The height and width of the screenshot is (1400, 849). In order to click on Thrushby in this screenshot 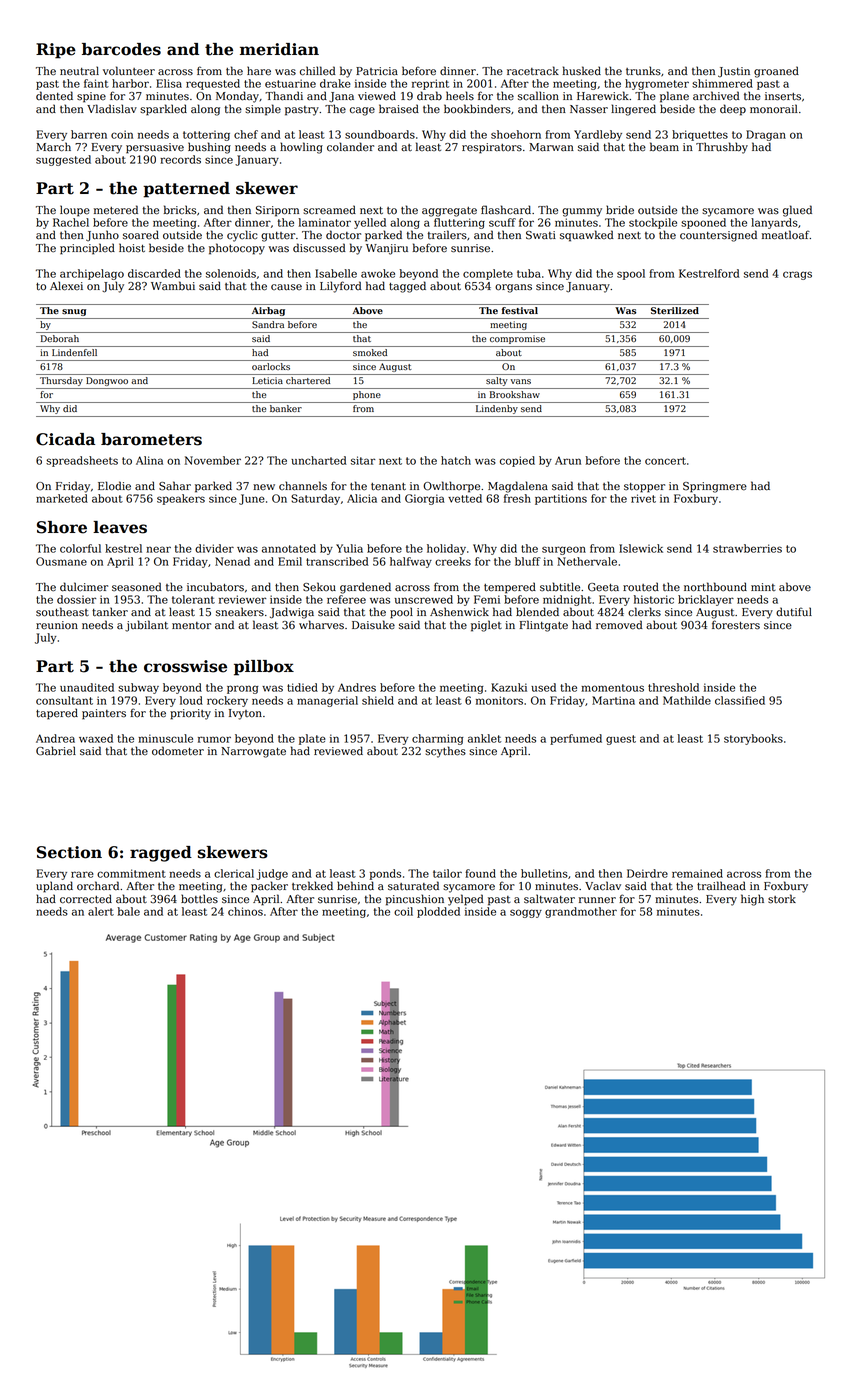, I will do `click(722, 148)`.
